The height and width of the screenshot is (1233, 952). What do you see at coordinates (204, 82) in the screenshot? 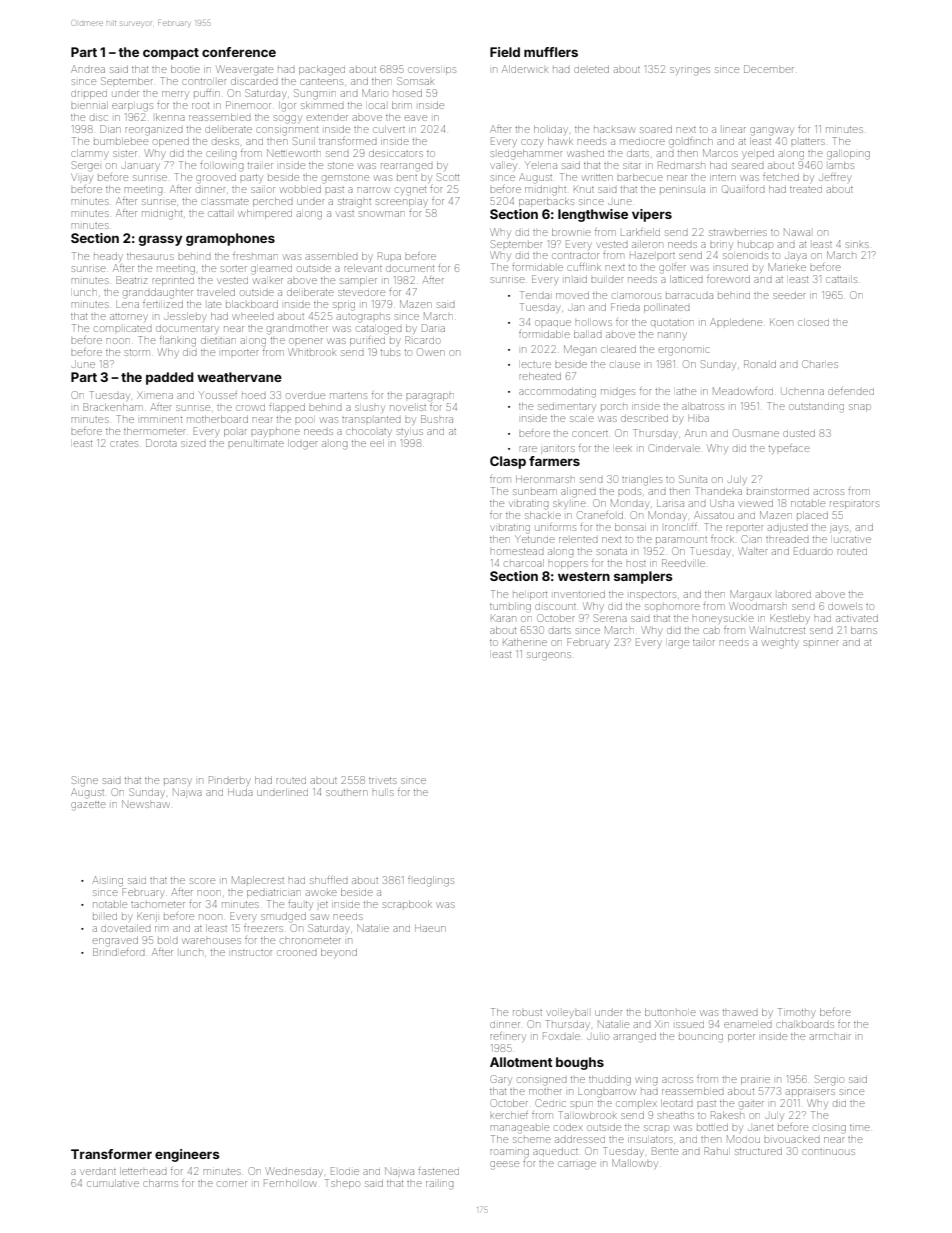
I see `controller` at bounding box center [204, 82].
